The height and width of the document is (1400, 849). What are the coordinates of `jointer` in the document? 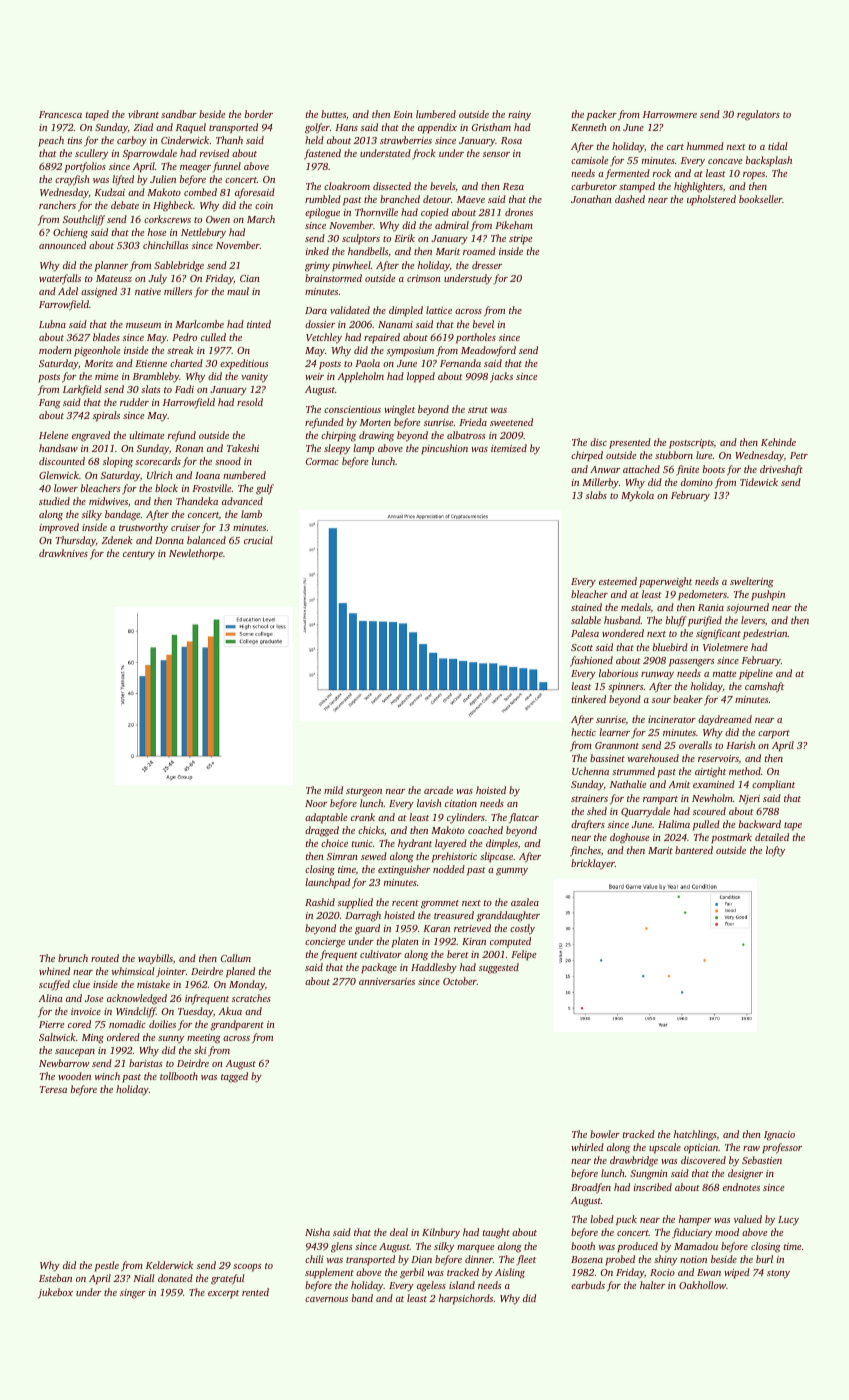 It's located at (171, 972).
